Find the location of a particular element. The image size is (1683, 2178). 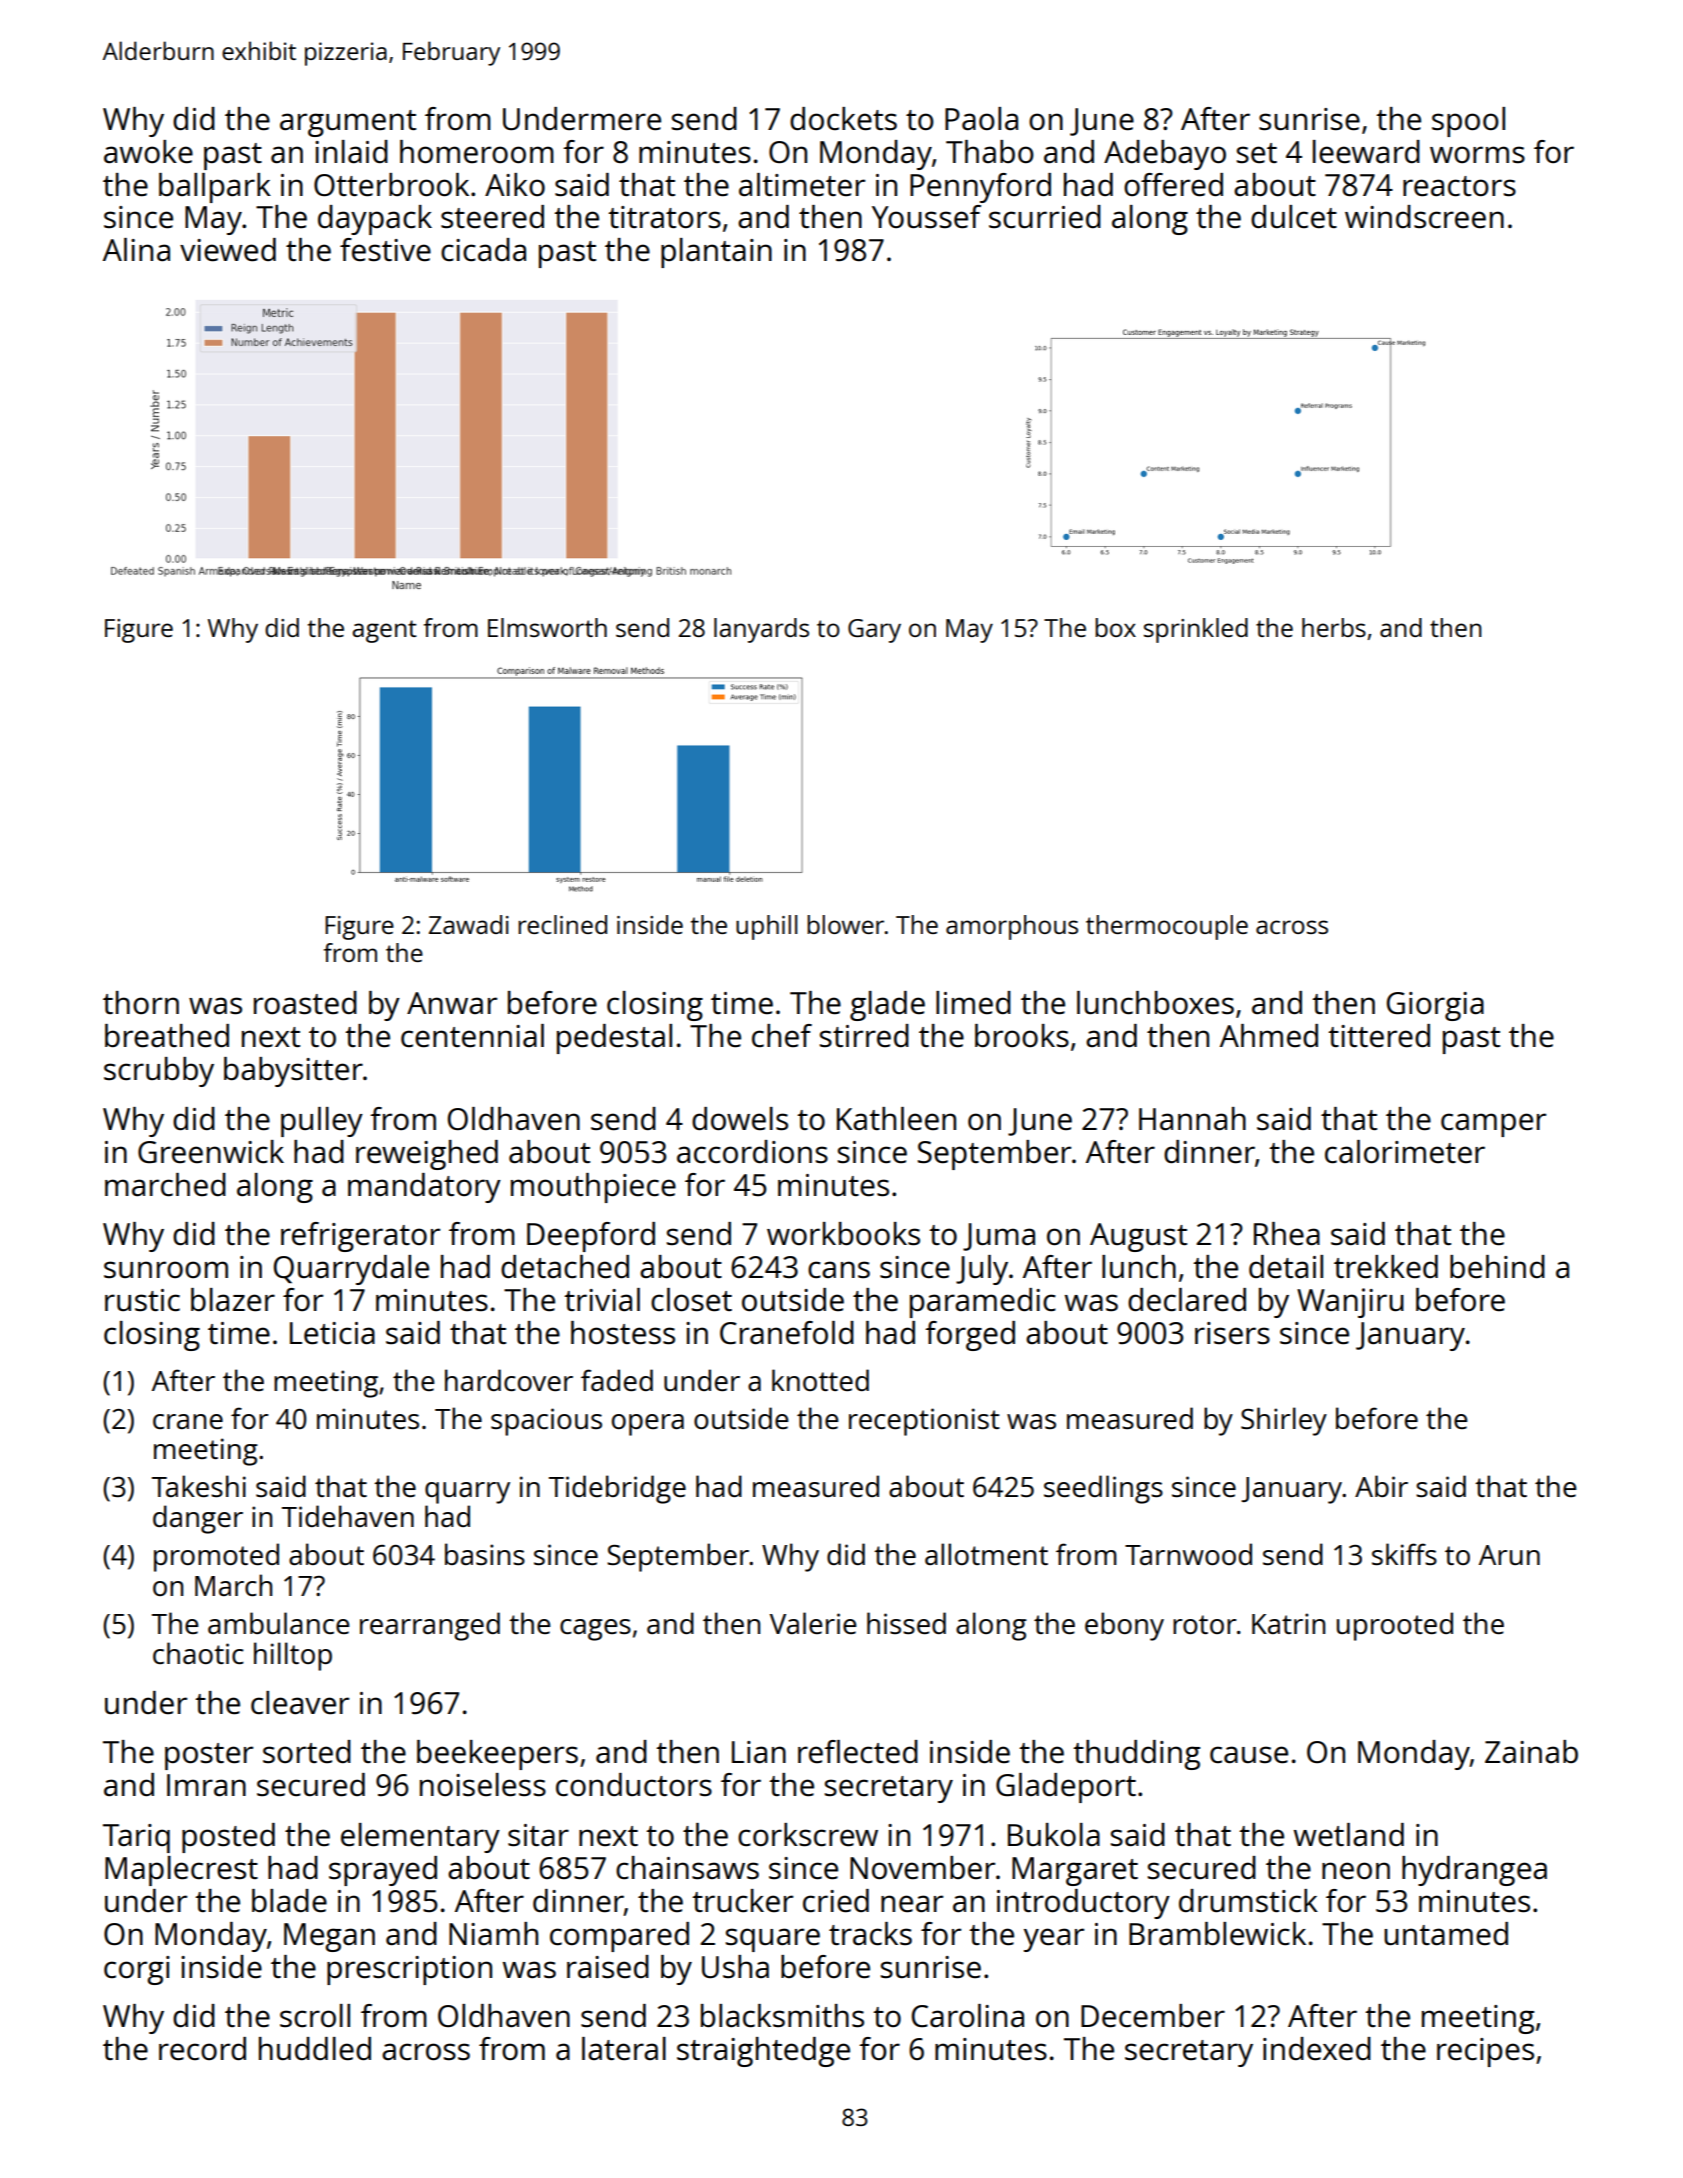

dockets is located at coordinates (843, 119).
